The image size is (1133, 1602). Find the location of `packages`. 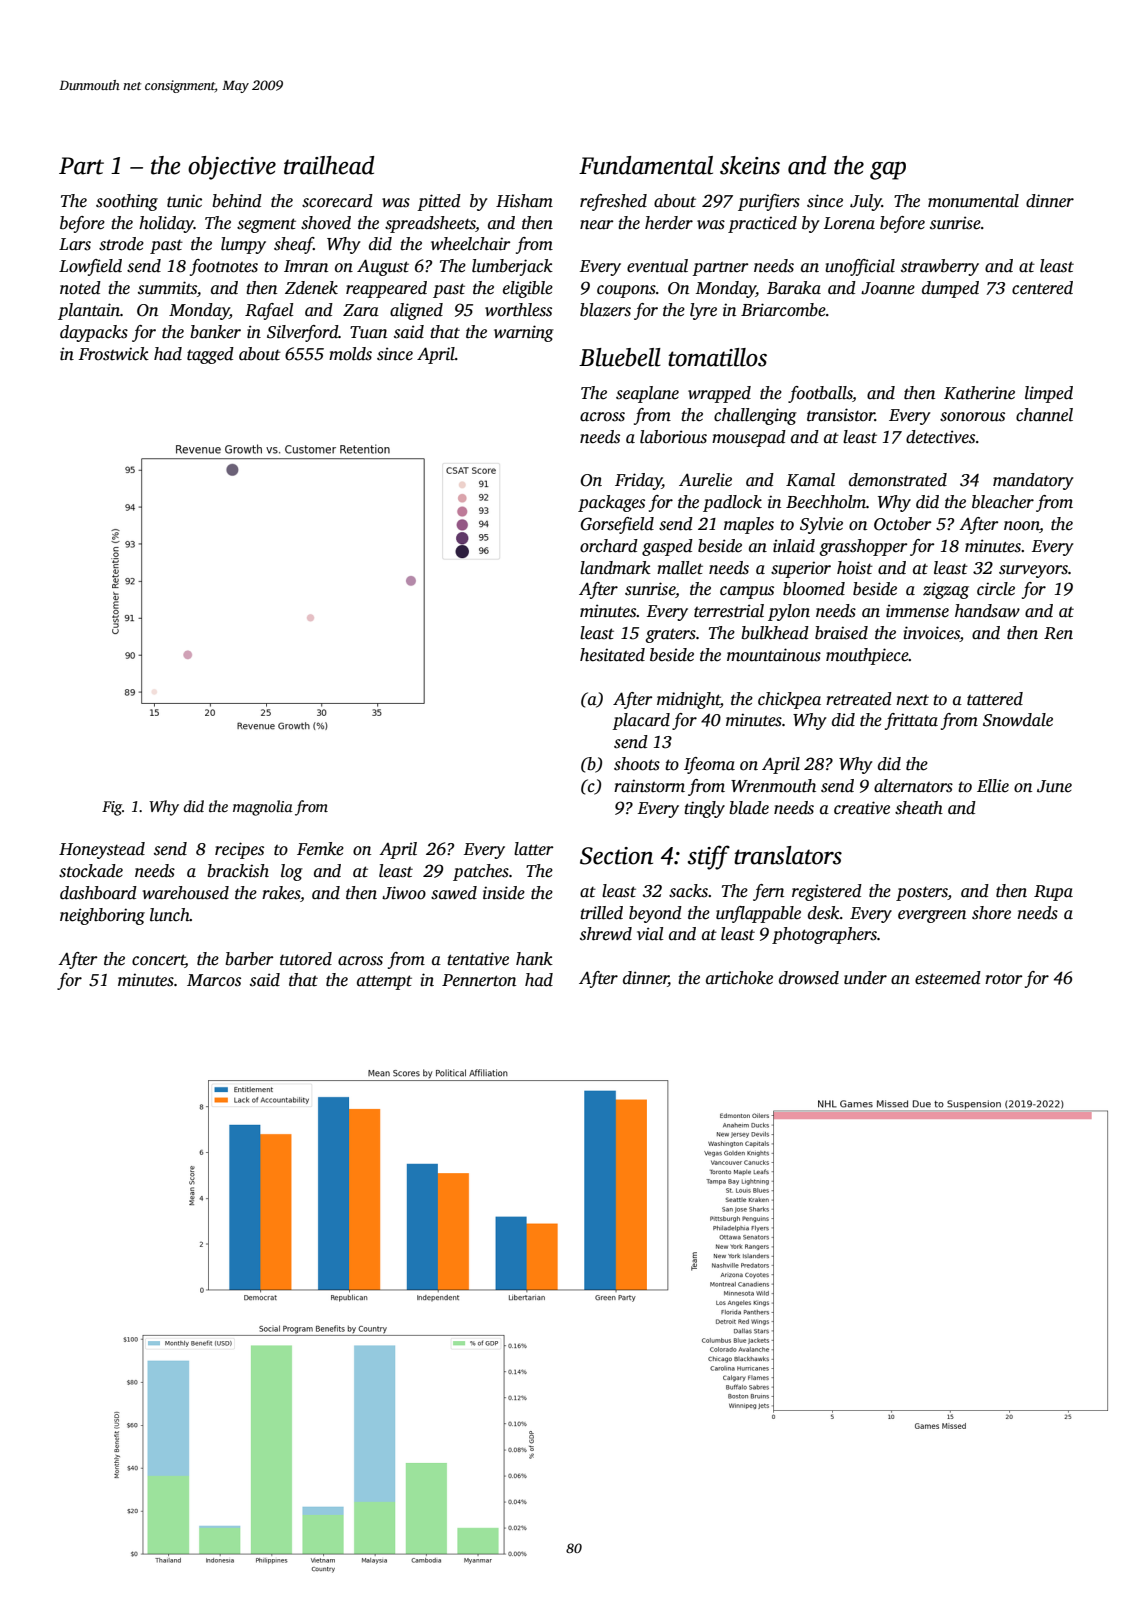

packages is located at coordinates (611, 503).
